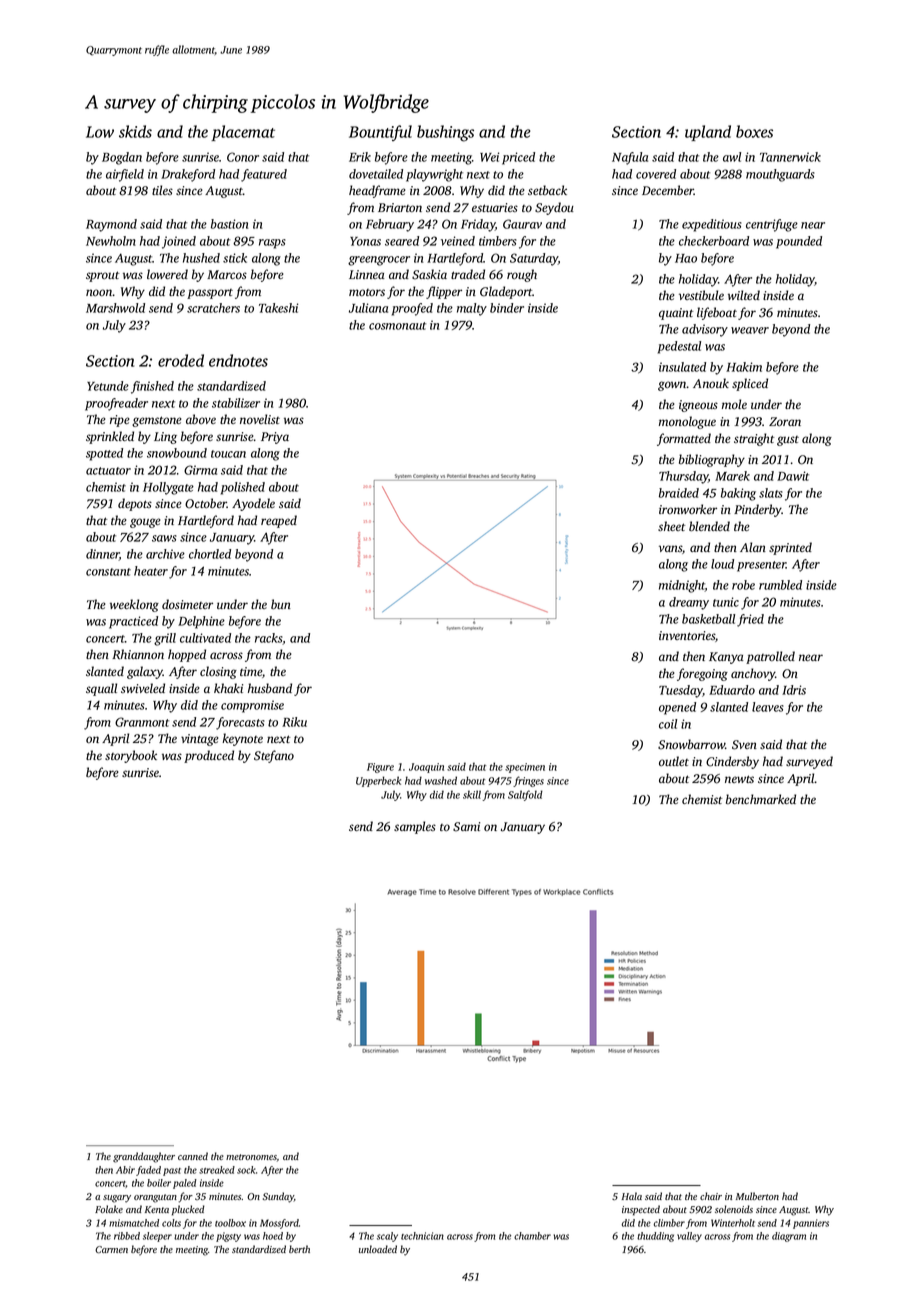 The height and width of the image is (1308, 924). What do you see at coordinates (108, 471) in the image?
I see `actuator` at bounding box center [108, 471].
